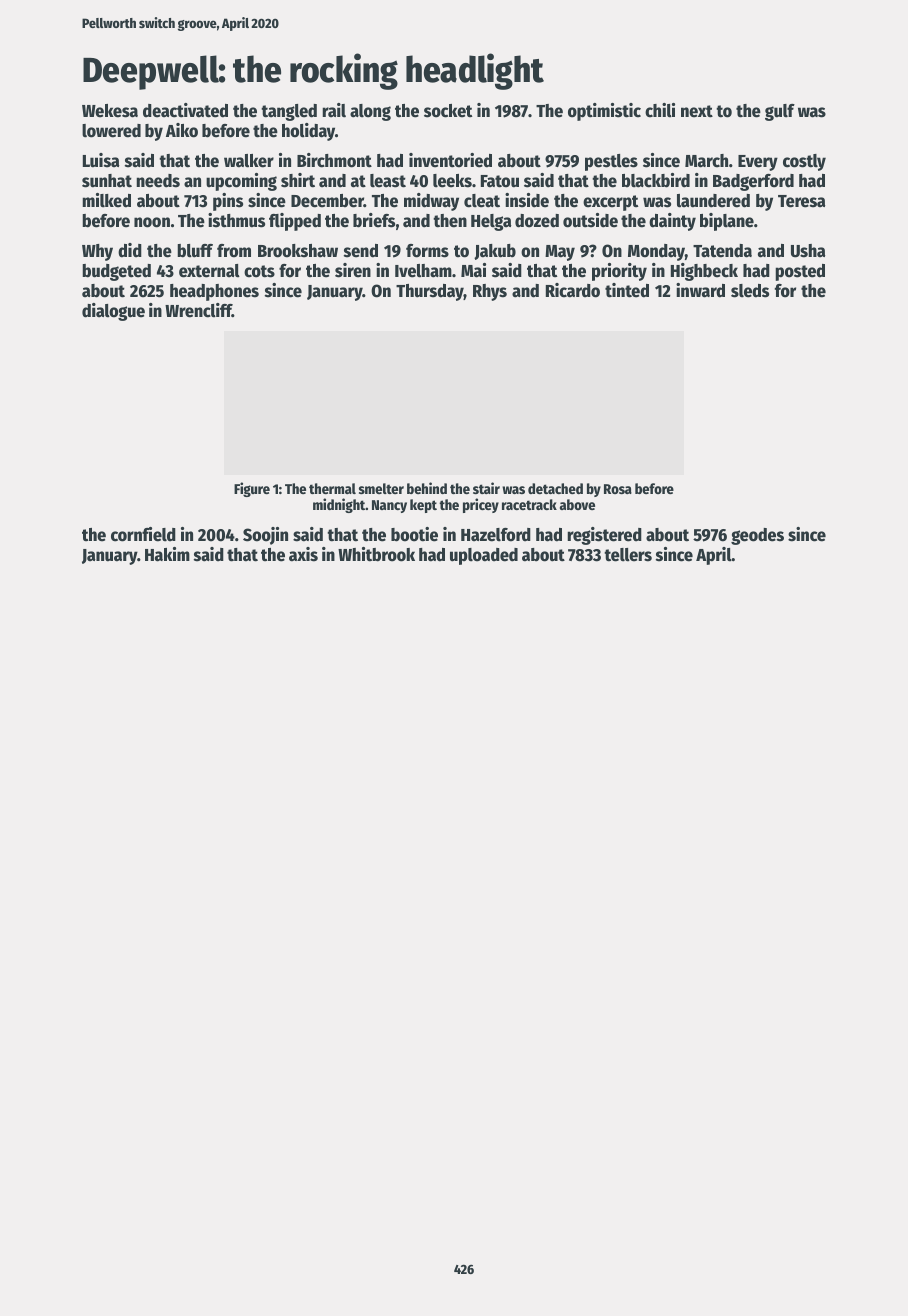  I want to click on May, so click(560, 253).
